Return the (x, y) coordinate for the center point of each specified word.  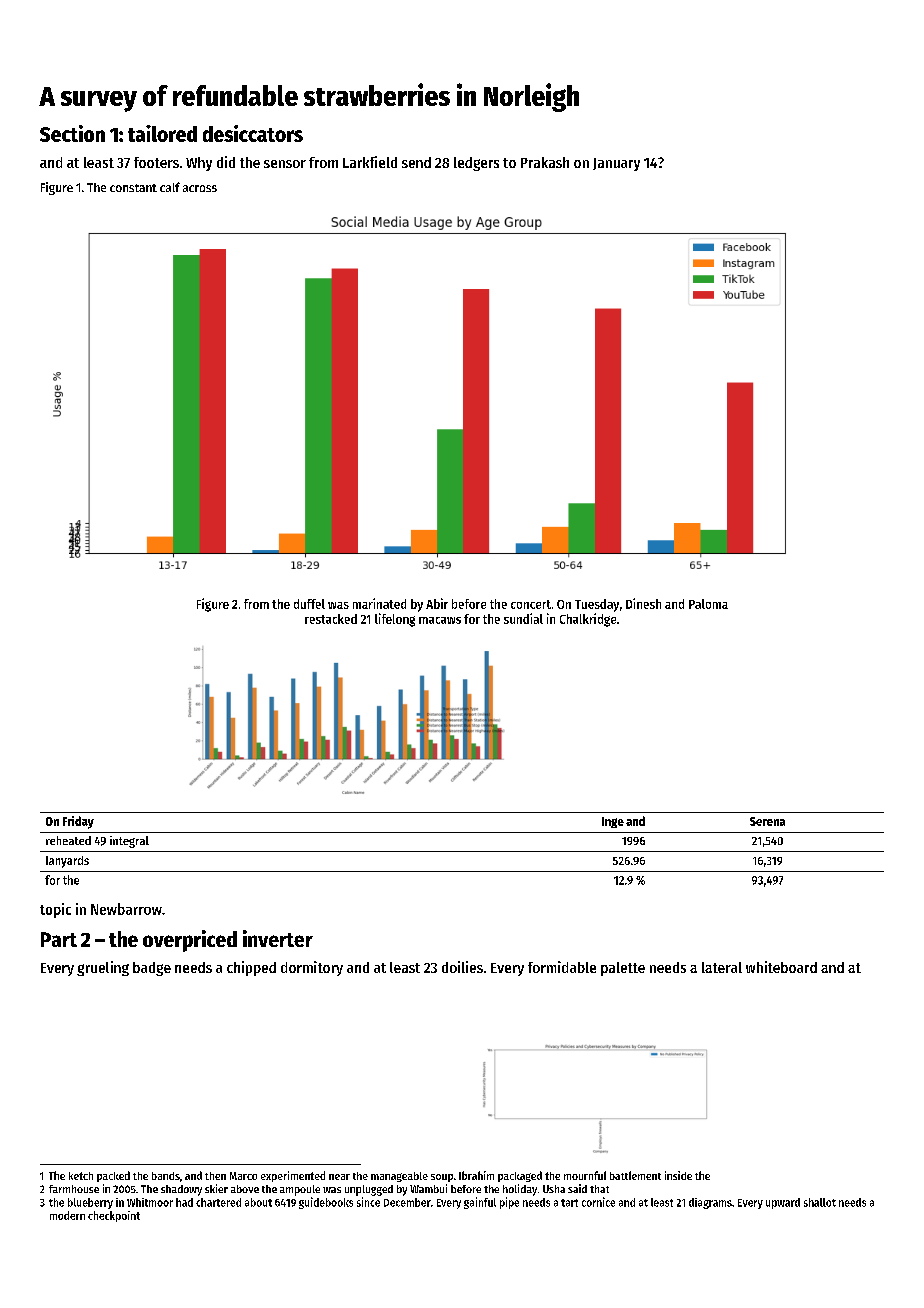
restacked (331, 619)
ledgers (476, 164)
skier (216, 1188)
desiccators (253, 133)
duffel (309, 604)
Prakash (545, 162)
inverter (278, 938)
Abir (437, 603)
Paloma (708, 604)
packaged (520, 1176)
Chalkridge (588, 620)
